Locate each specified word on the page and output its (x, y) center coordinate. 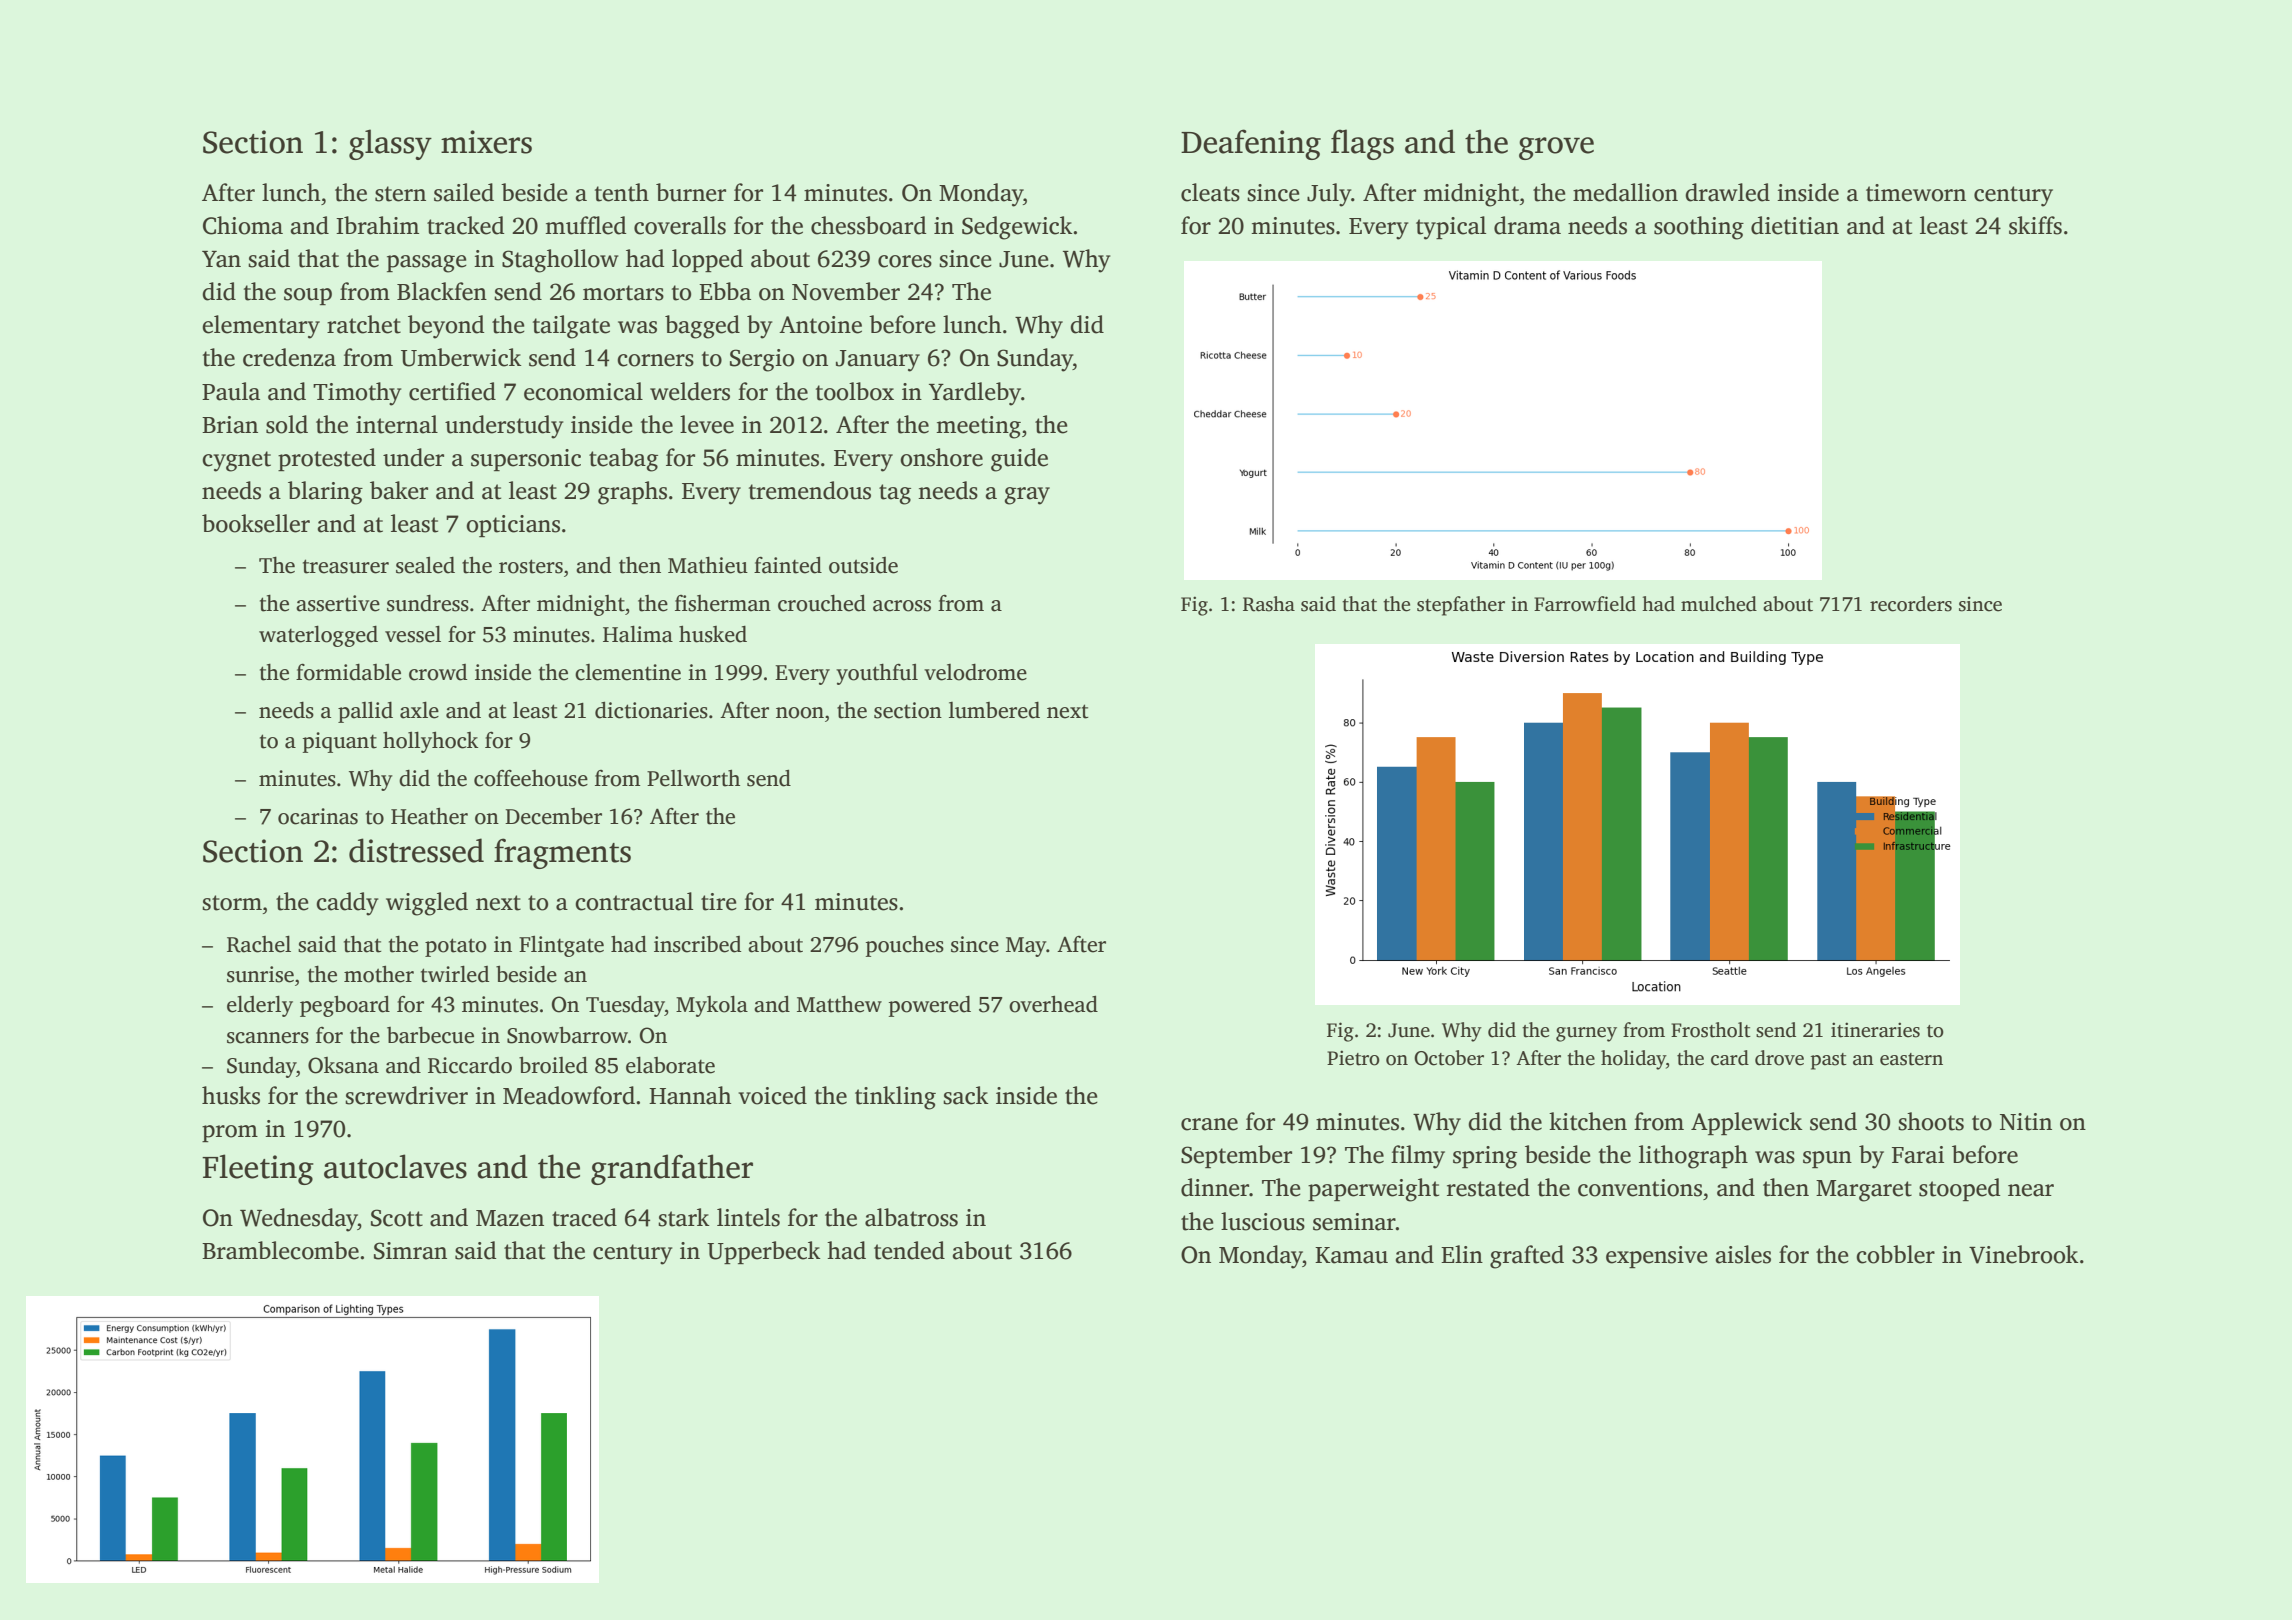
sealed (425, 565)
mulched (1719, 604)
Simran (410, 1251)
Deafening (1251, 144)
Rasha (1269, 604)
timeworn (1916, 193)
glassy (390, 144)
